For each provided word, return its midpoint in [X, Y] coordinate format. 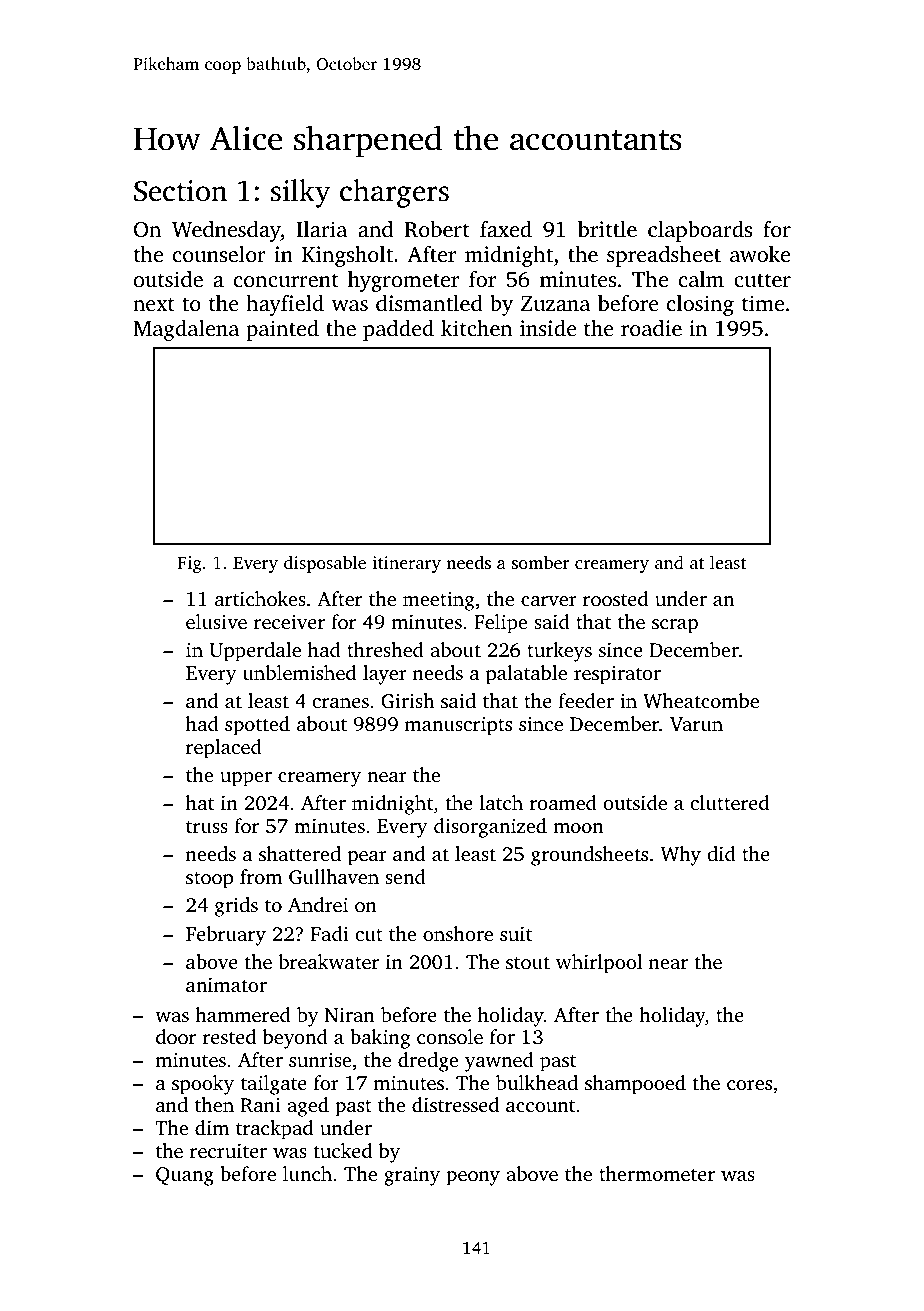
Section [180, 191]
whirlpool [599, 964]
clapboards [700, 231]
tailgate [274, 1085]
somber [541, 562]
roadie [651, 328]
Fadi [329, 933]
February [226, 936]
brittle [607, 229]
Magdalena [186, 330]
